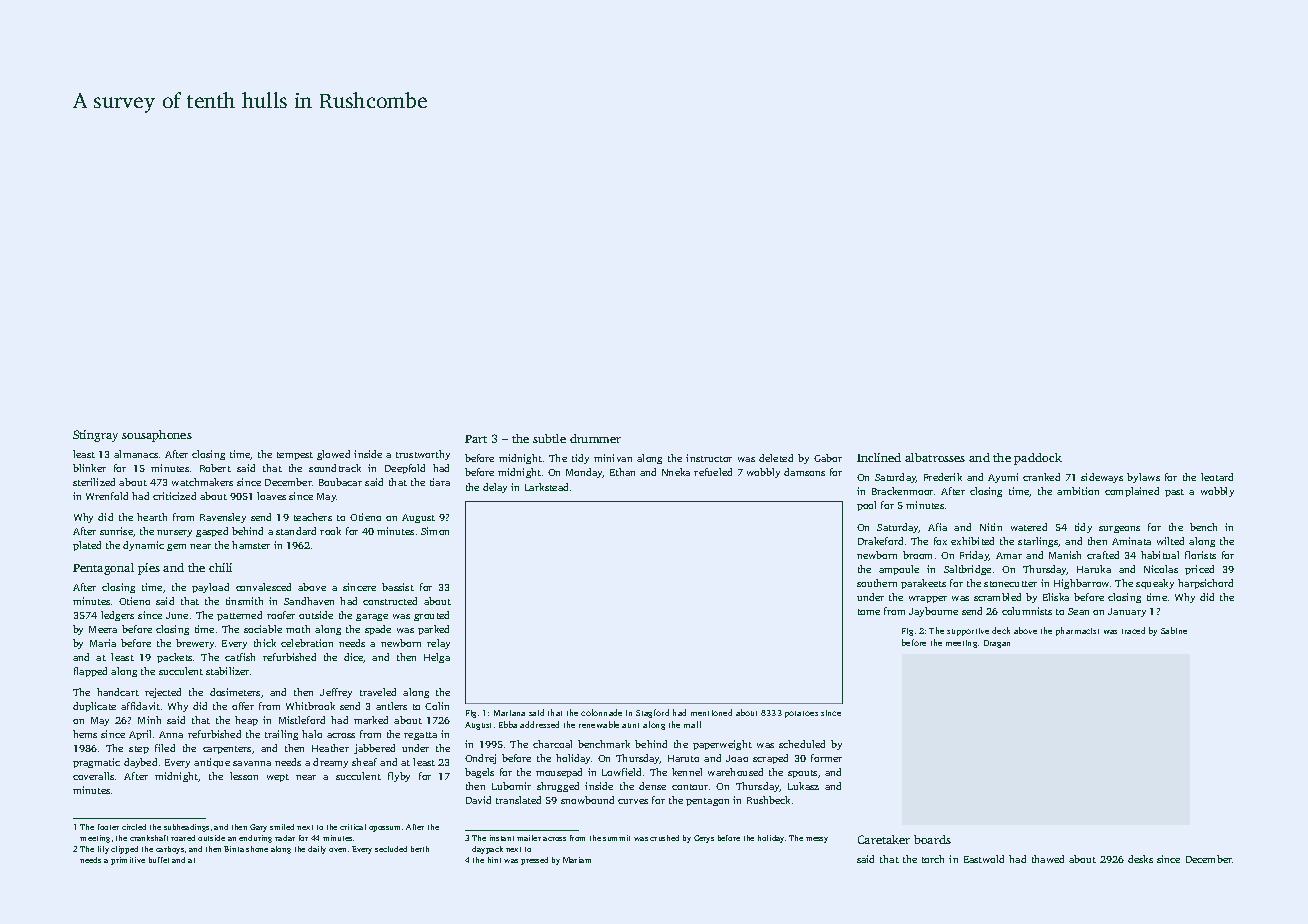 The width and height of the screenshot is (1308, 924). What do you see at coordinates (391, 706) in the screenshot?
I see `antlers` at bounding box center [391, 706].
